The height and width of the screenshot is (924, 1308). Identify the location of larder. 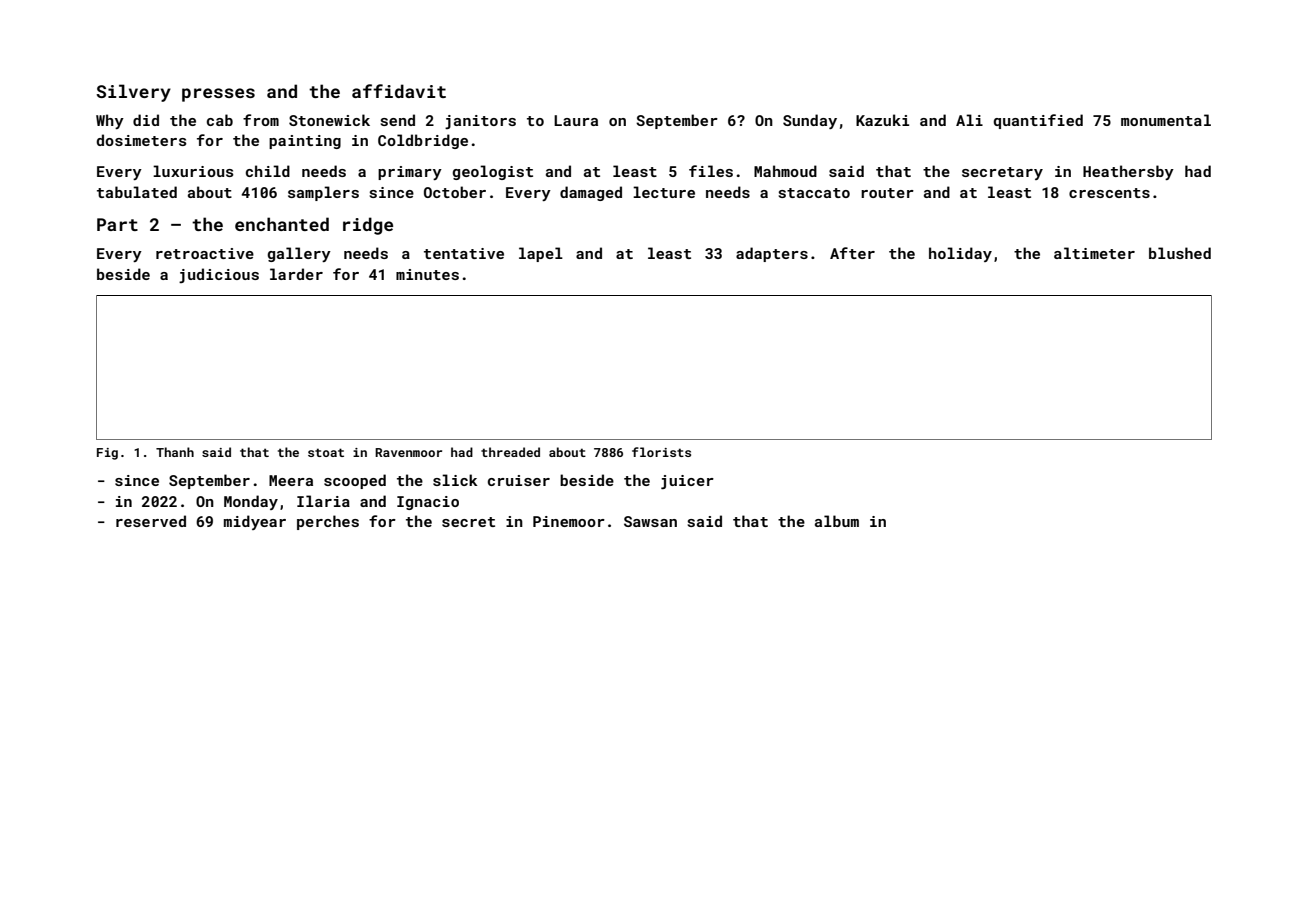
(296, 274).
